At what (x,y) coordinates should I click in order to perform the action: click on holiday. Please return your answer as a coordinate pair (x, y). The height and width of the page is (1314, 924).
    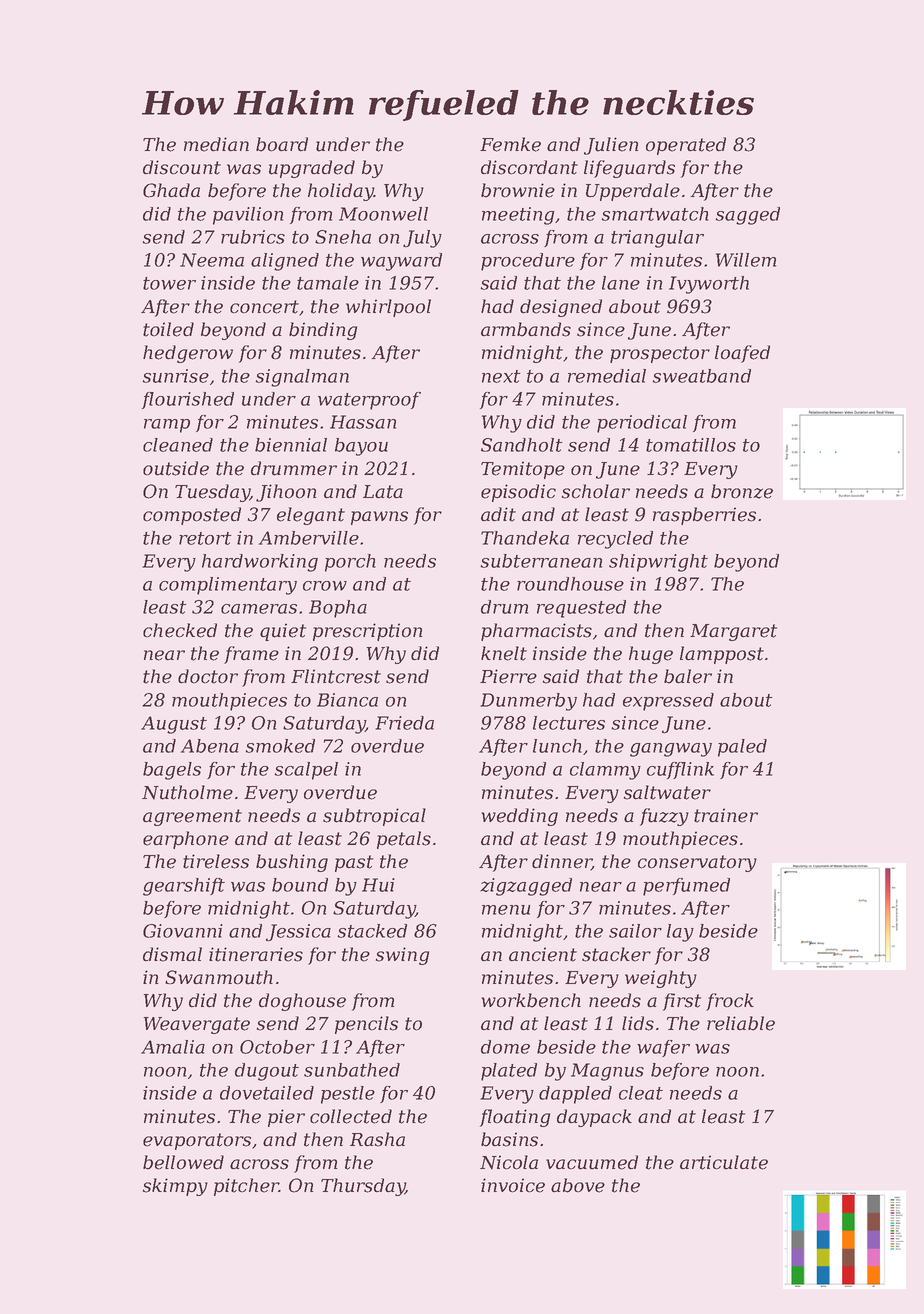
    Looking at the image, I should click on (341, 192).
